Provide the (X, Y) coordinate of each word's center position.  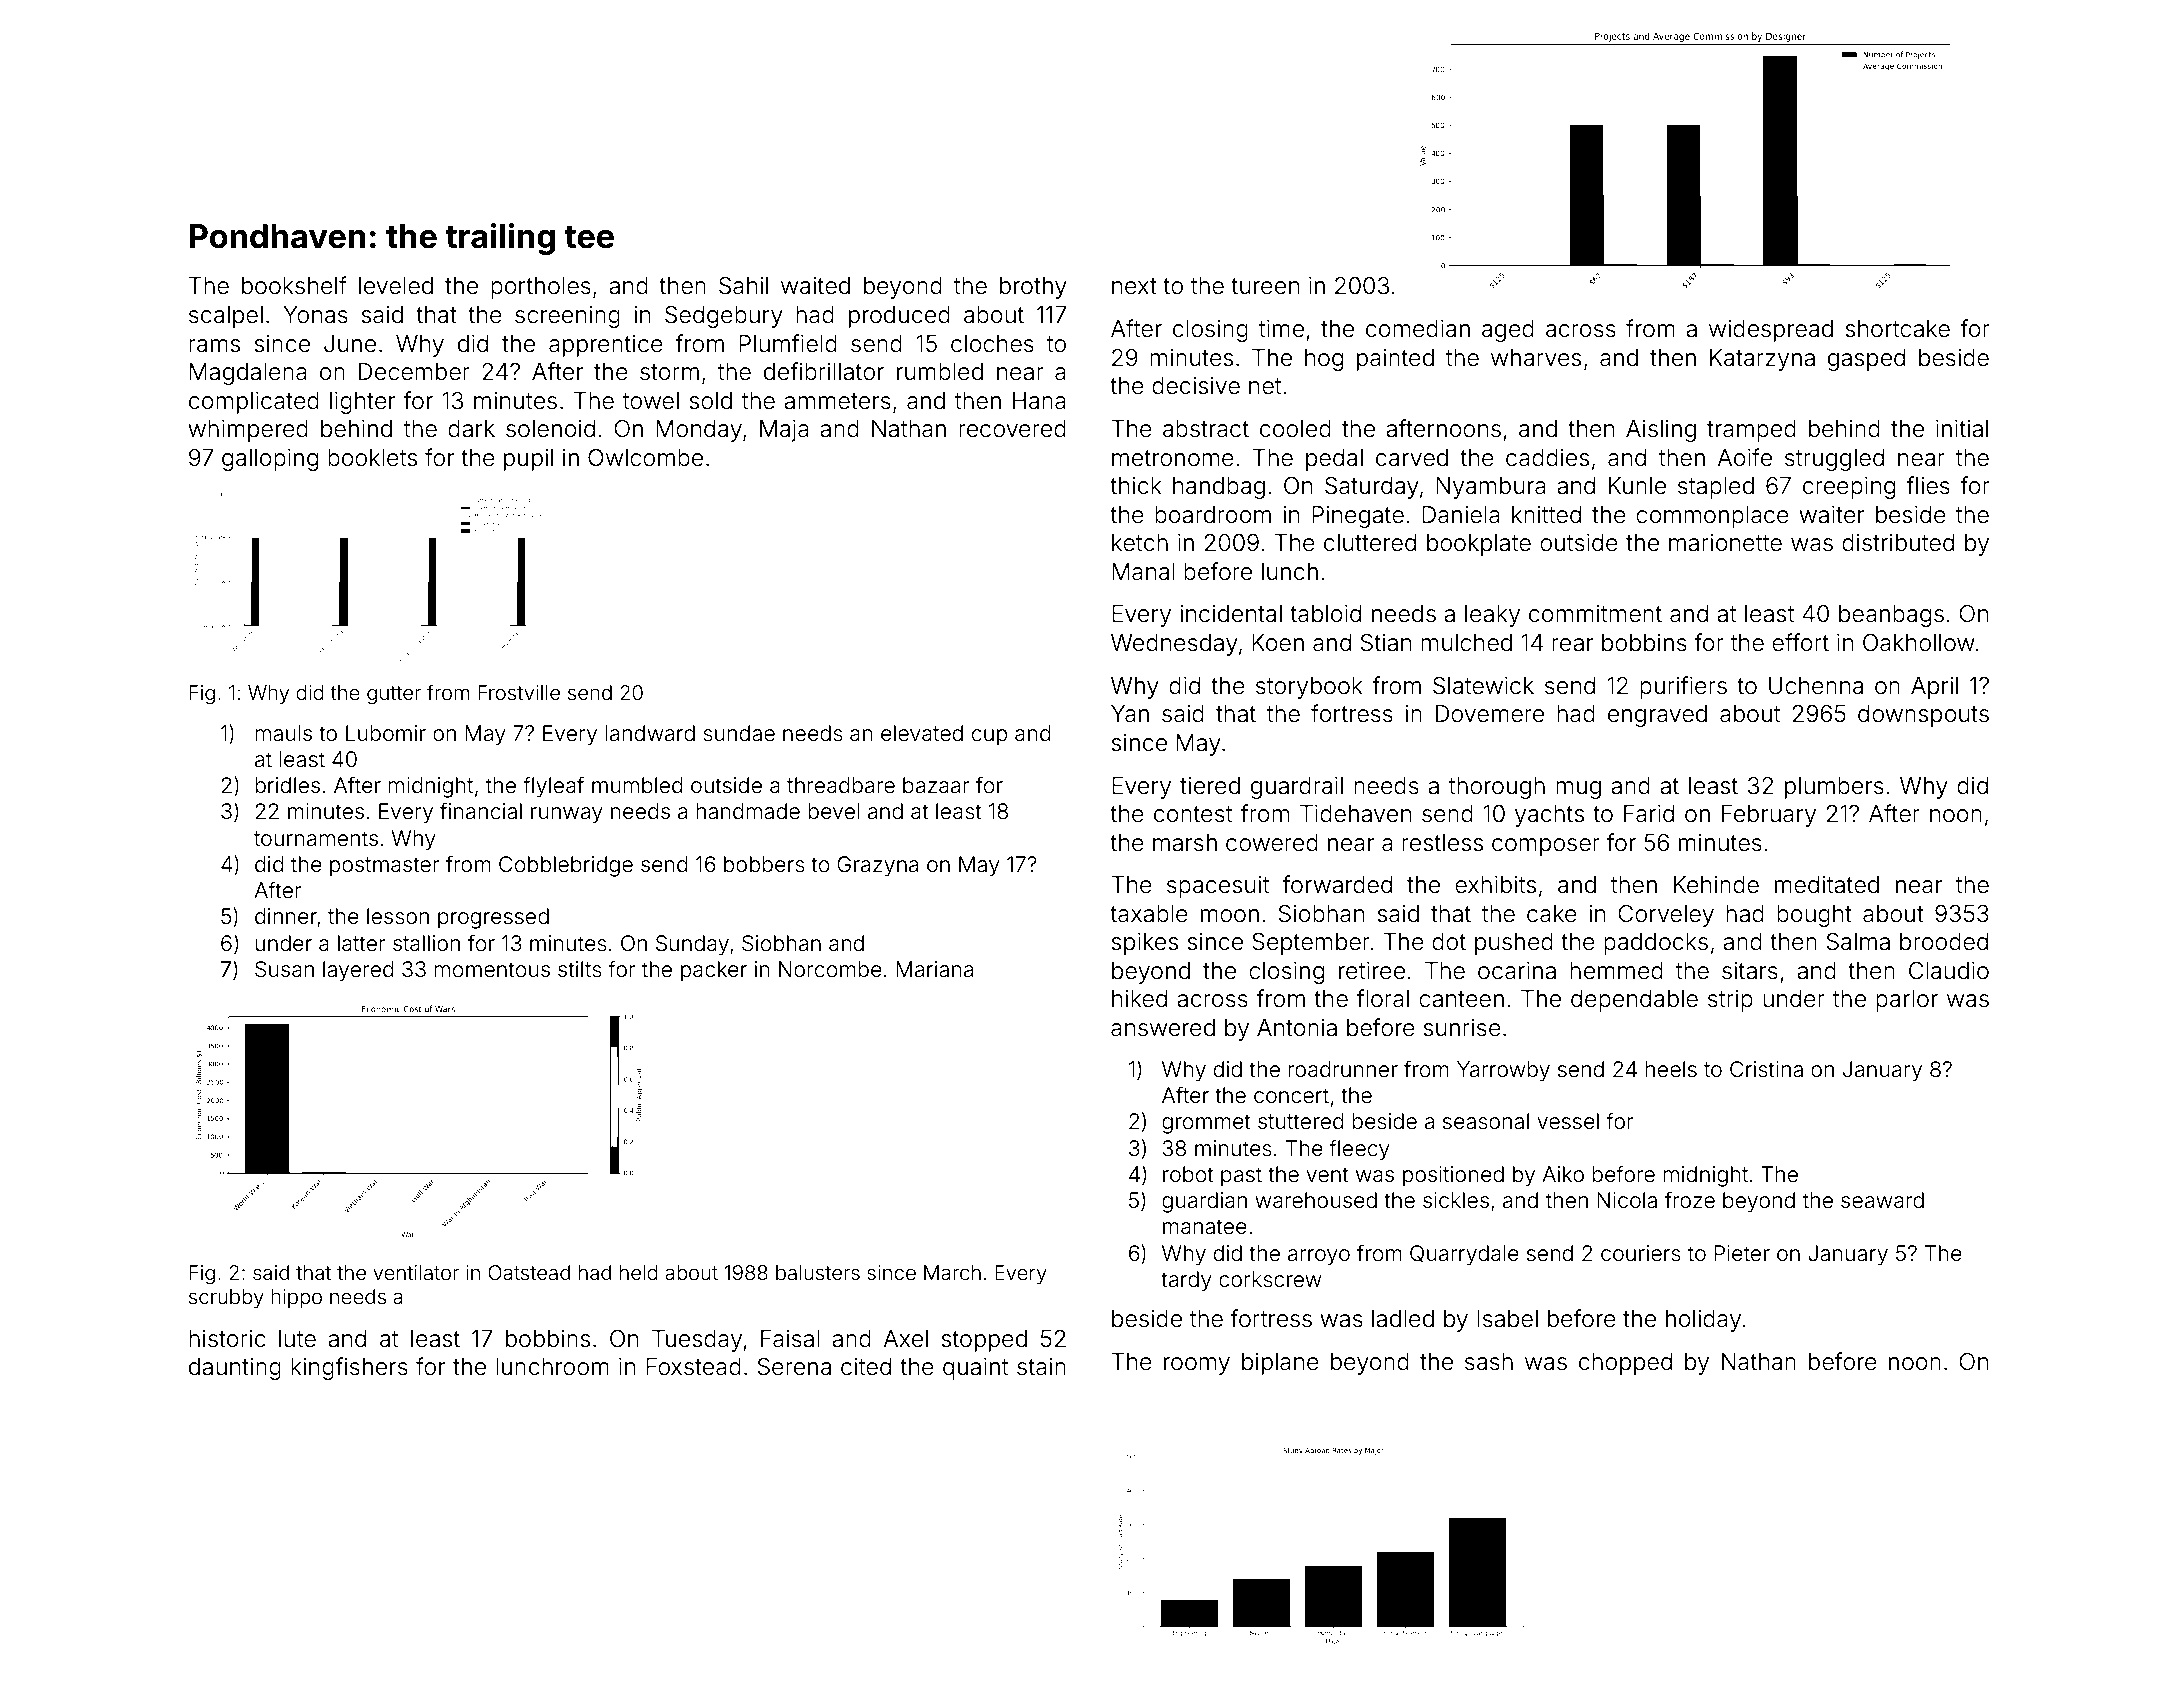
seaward (1882, 1200)
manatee (1205, 1227)
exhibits (1495, 885)
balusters (818, 1272)
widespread (1771, 331)
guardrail (1297, 788)
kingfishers (349, 1368)
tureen (1265, 286)
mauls (283, 733)
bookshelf (294, 285)
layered (358, 971)
